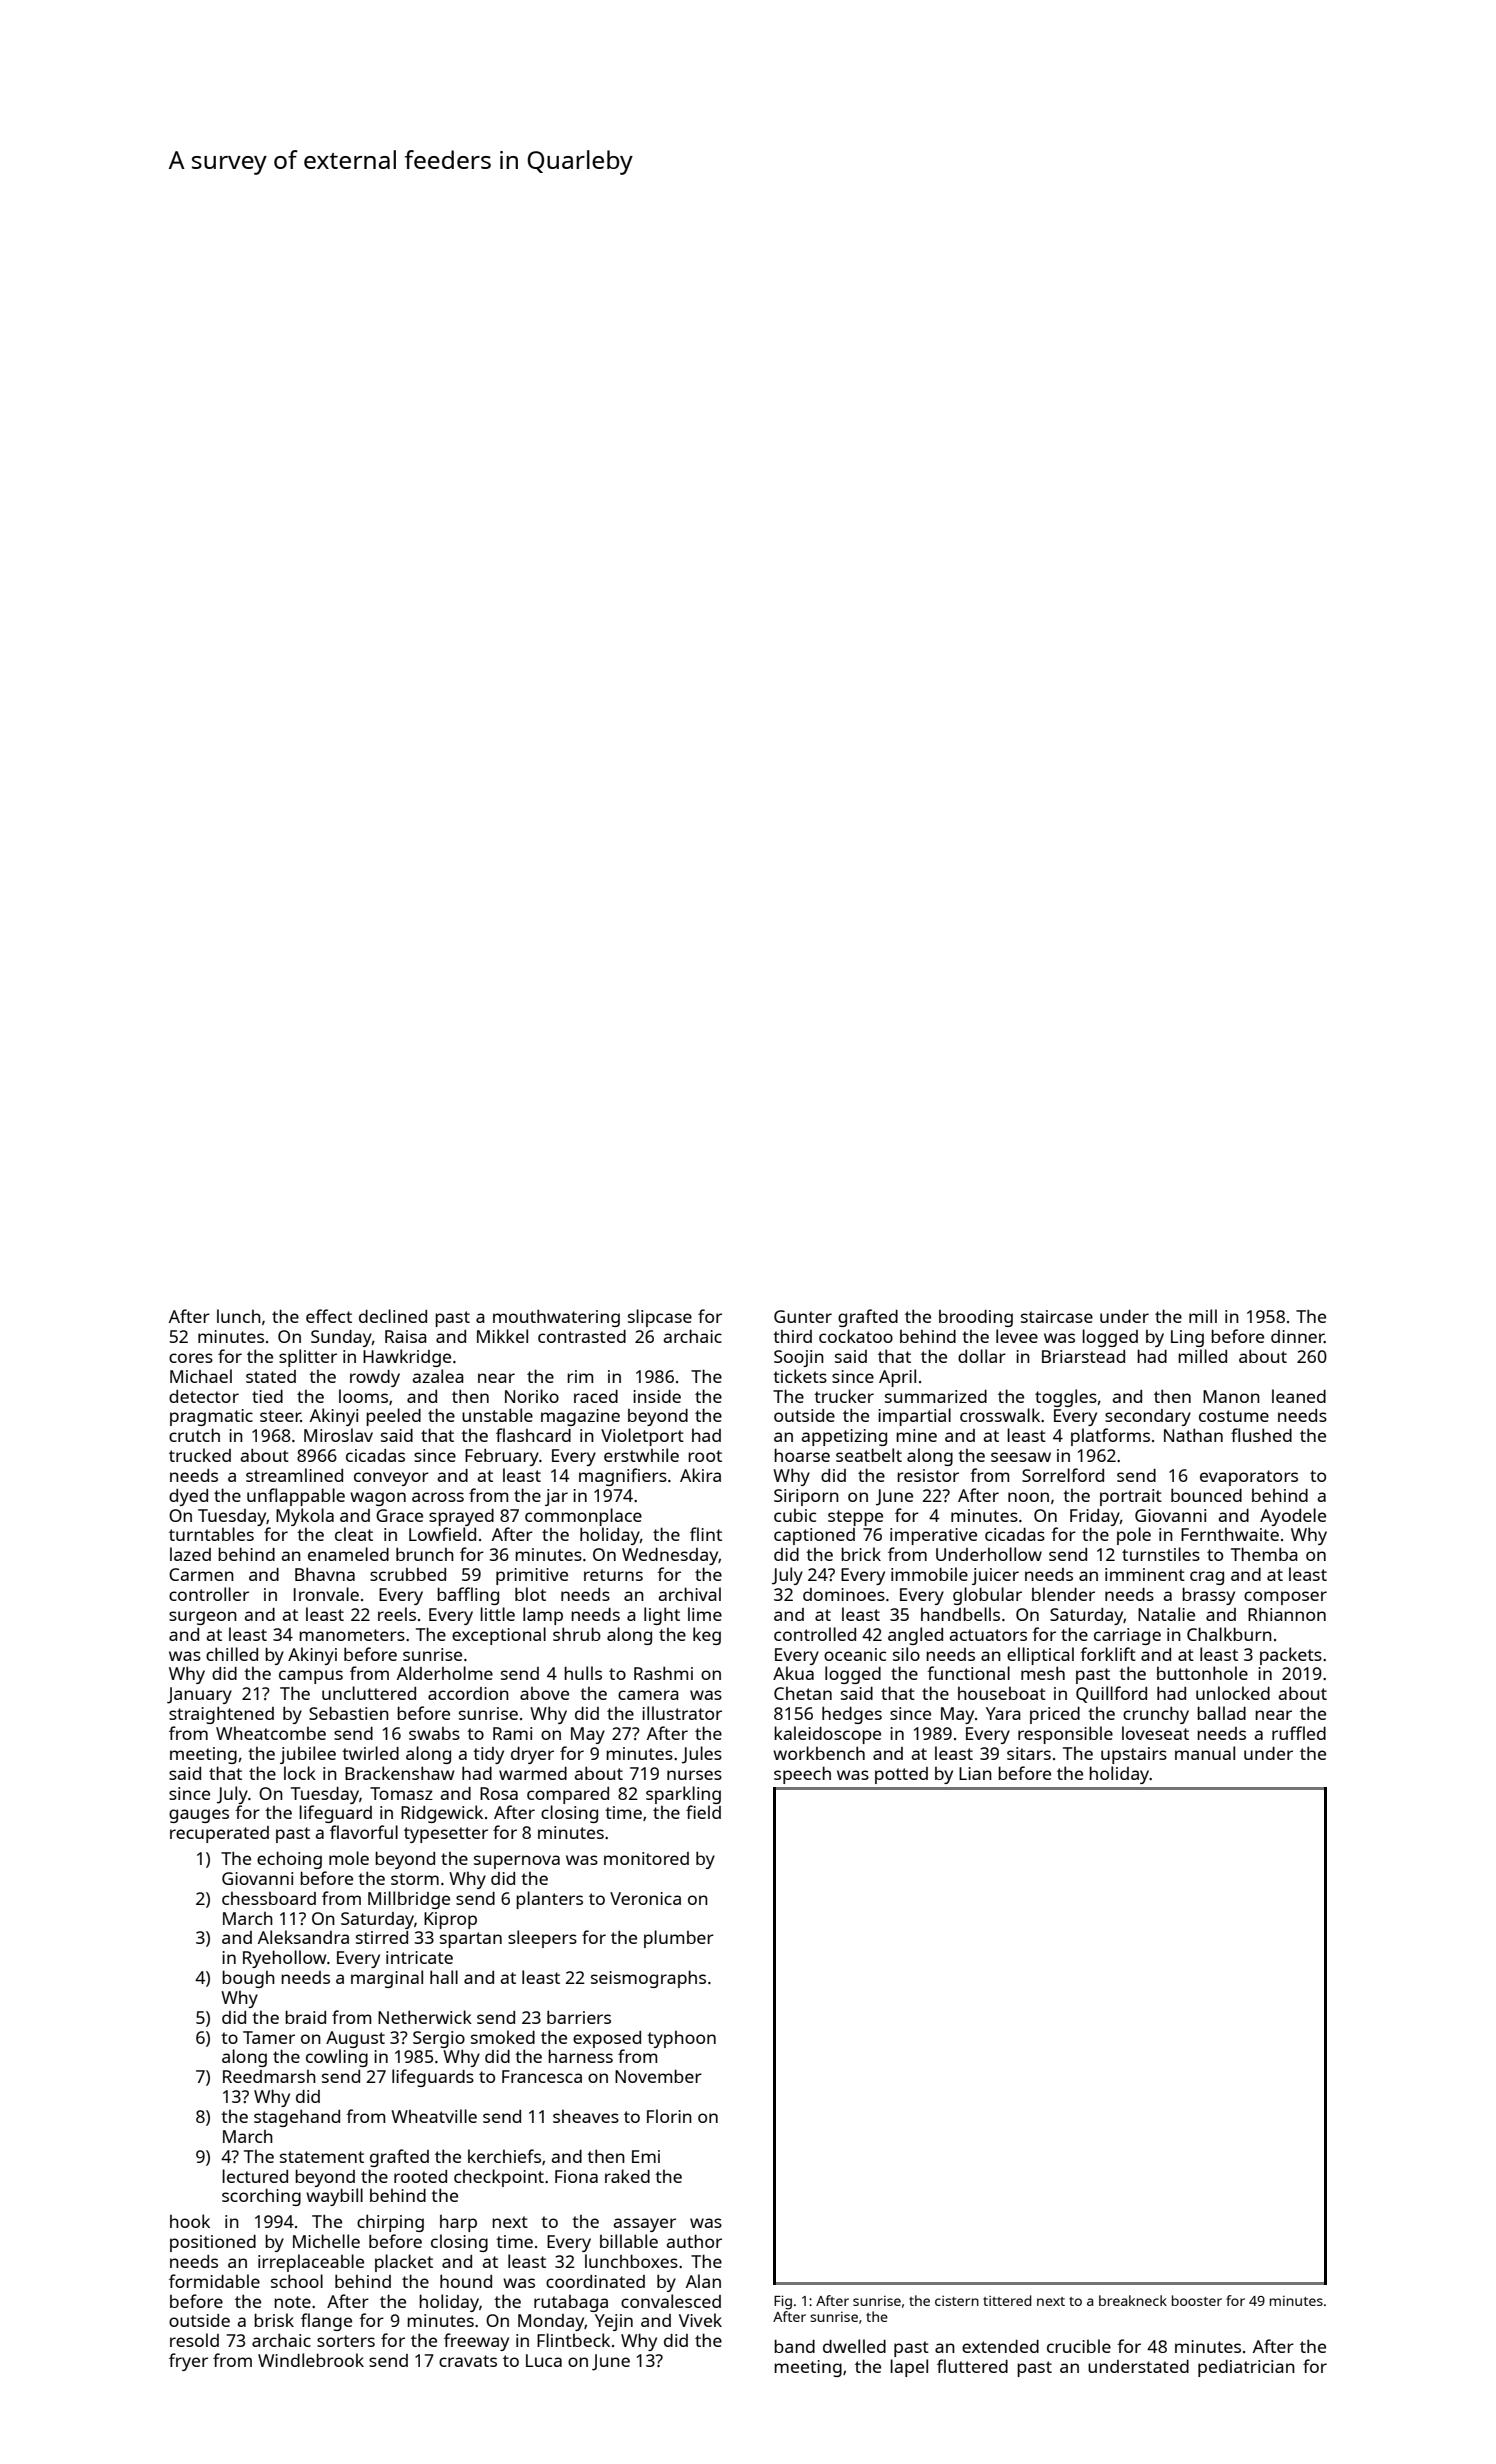 The image size is (1496, 2464). Describe the element at coordinates (399, 1515) in the image. I see `Grace` at that location.
